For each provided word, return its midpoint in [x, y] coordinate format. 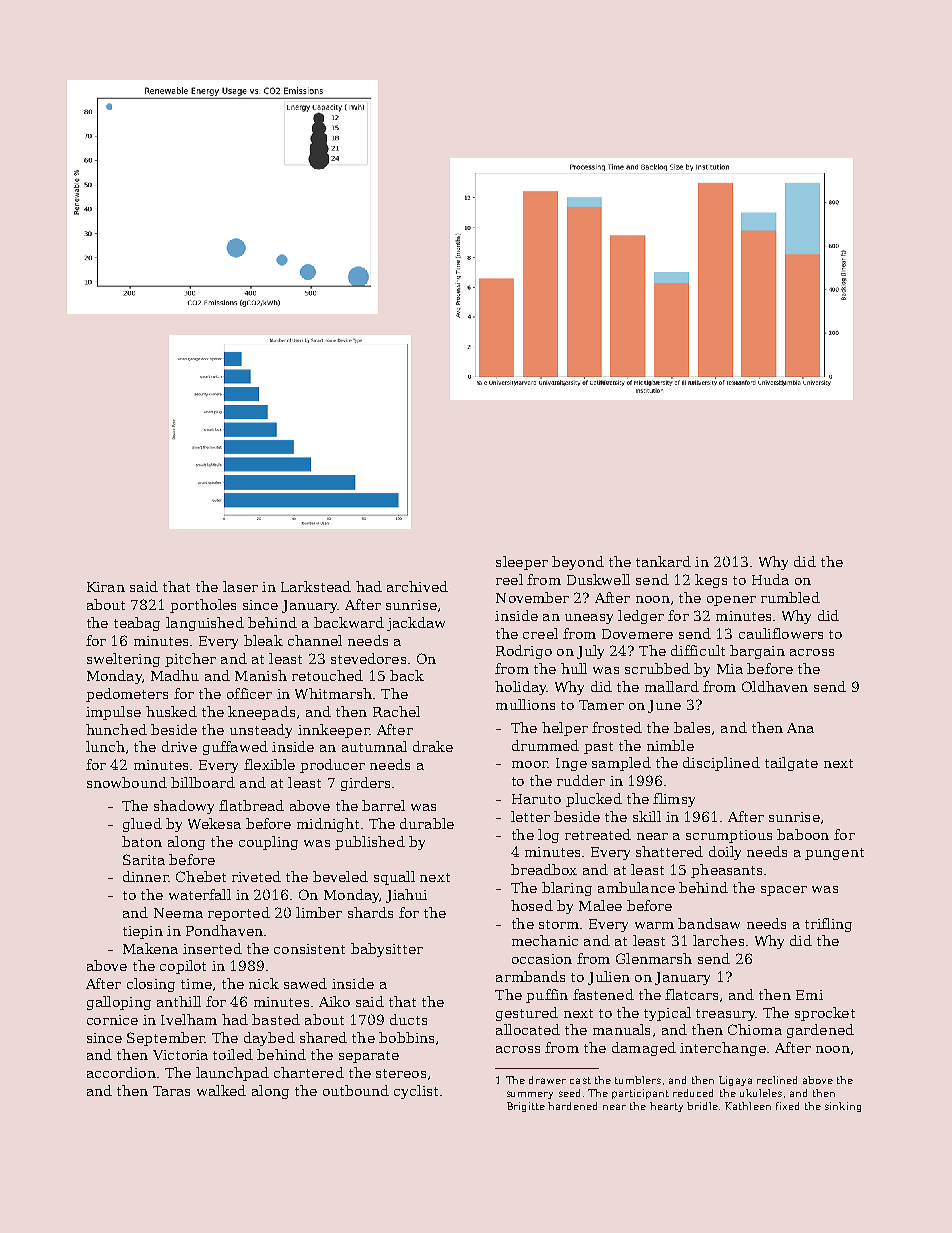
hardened [572, 1106]
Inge [571, 764]
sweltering [123, 660]
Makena [150, 948]
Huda [770, 579]
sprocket [825, 1014]
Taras [171, 1091]
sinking [843, 1107]
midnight [328, 825]
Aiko [334, 1001]
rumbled [790, 597]
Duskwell [598, 579]
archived [417, 586]
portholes [203, 606]
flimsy [674, 800]
